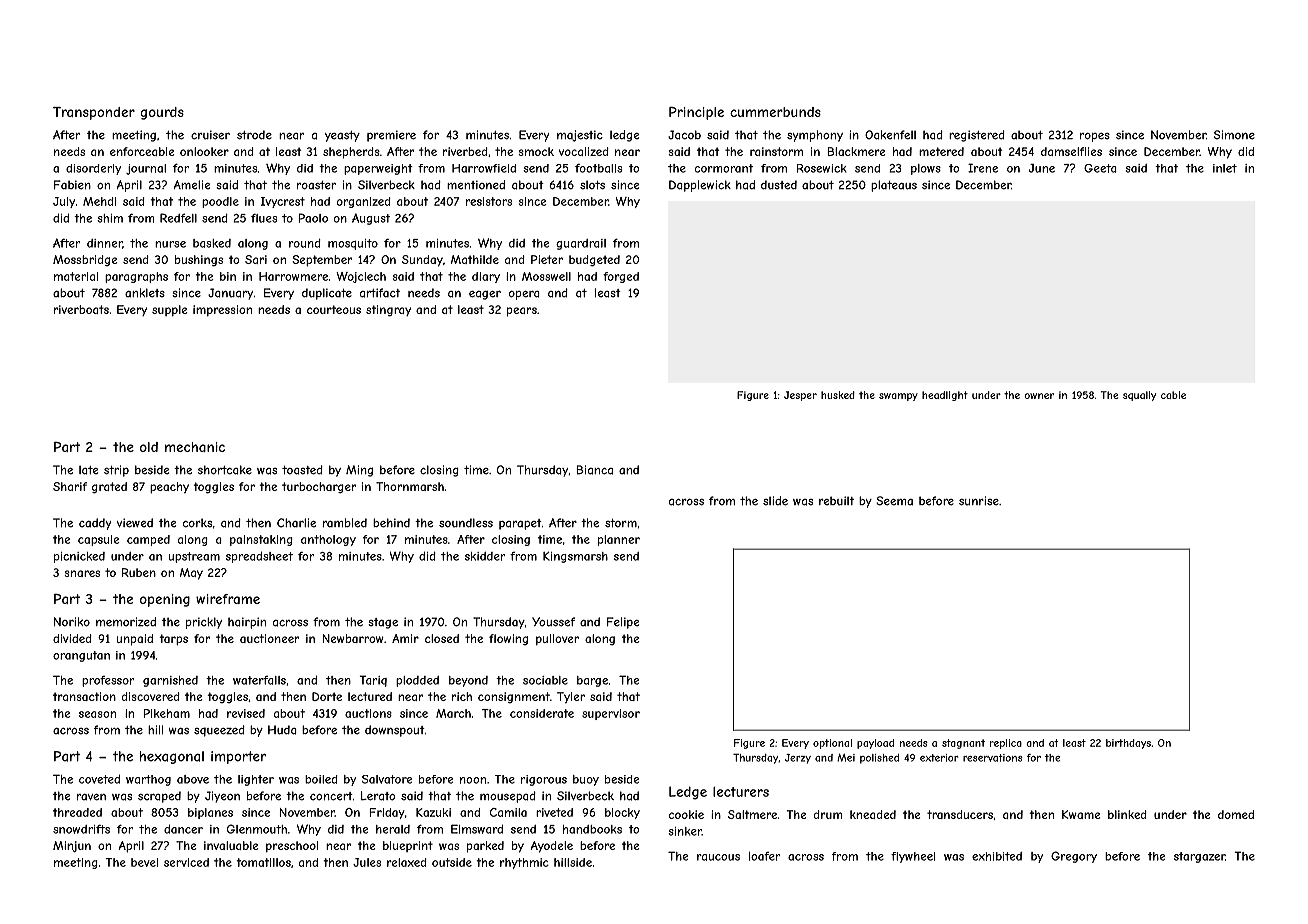 Image resolution: width=1308 pixels, height=924 pixels. Describe the element at coordinates (553, 622) in the screenshot. I see `Youssef` at that location.
